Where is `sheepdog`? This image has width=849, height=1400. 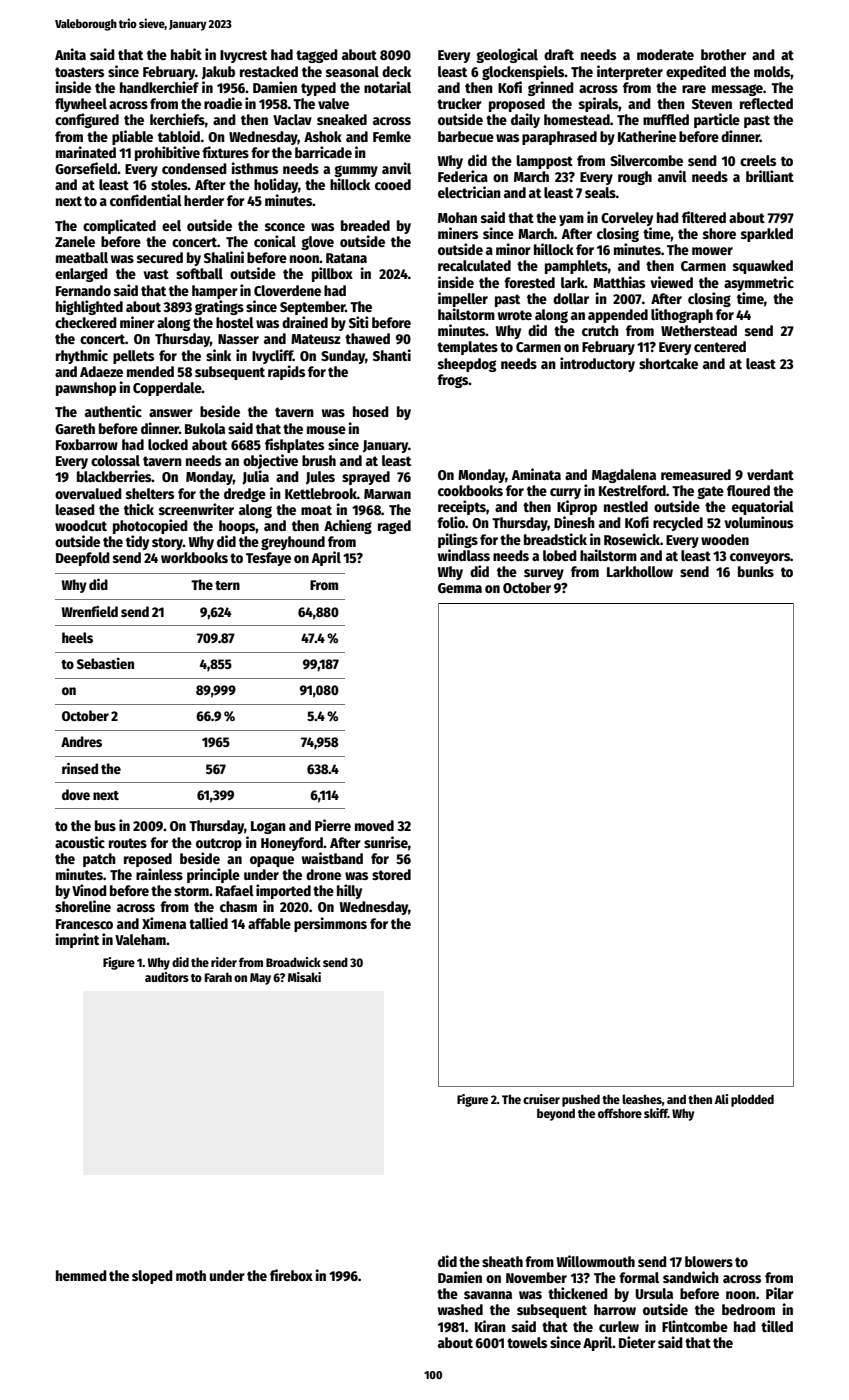
sheepdog is located at coordinates (467, 365).
